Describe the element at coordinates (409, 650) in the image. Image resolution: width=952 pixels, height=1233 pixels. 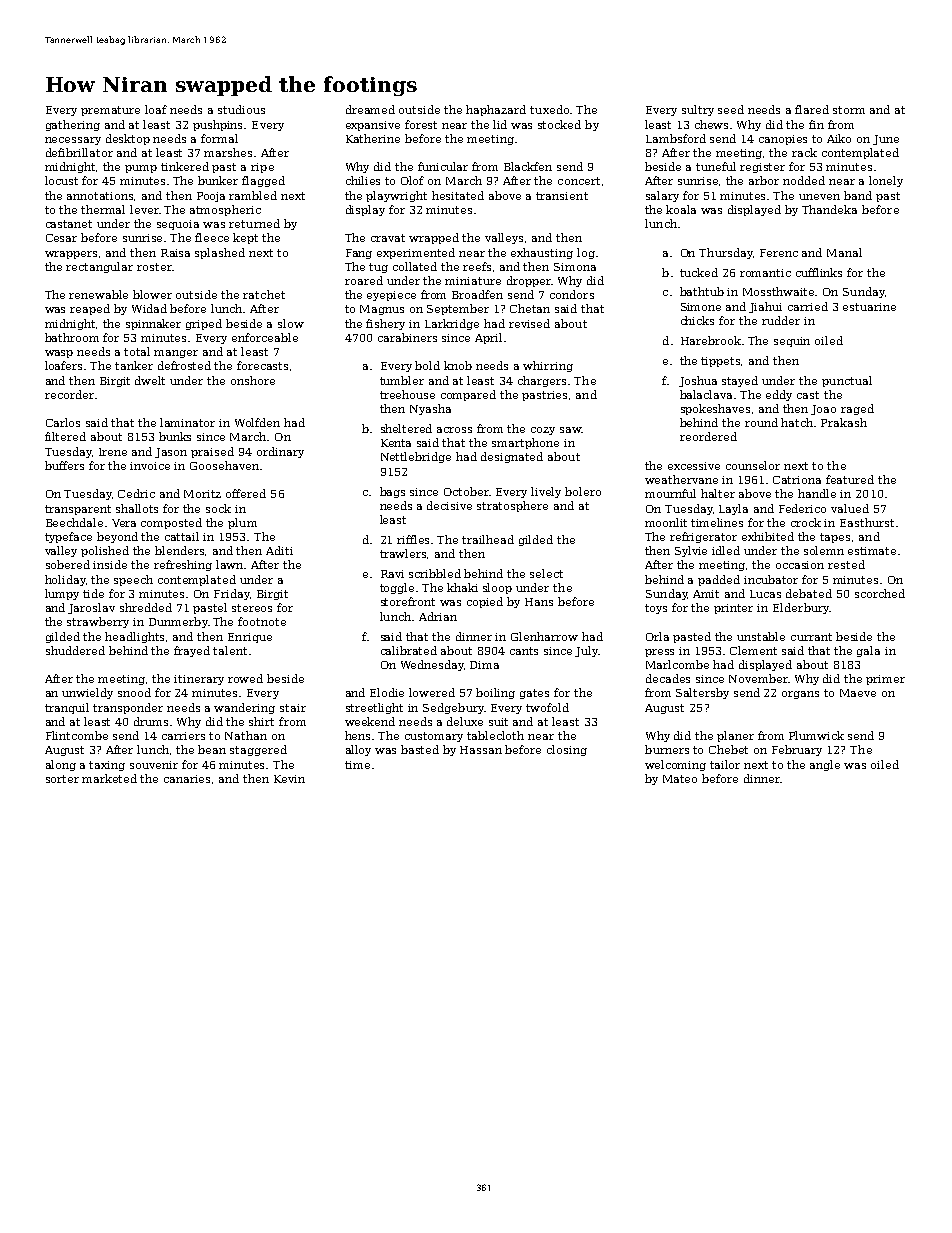
I see `calibrated` at that location.
